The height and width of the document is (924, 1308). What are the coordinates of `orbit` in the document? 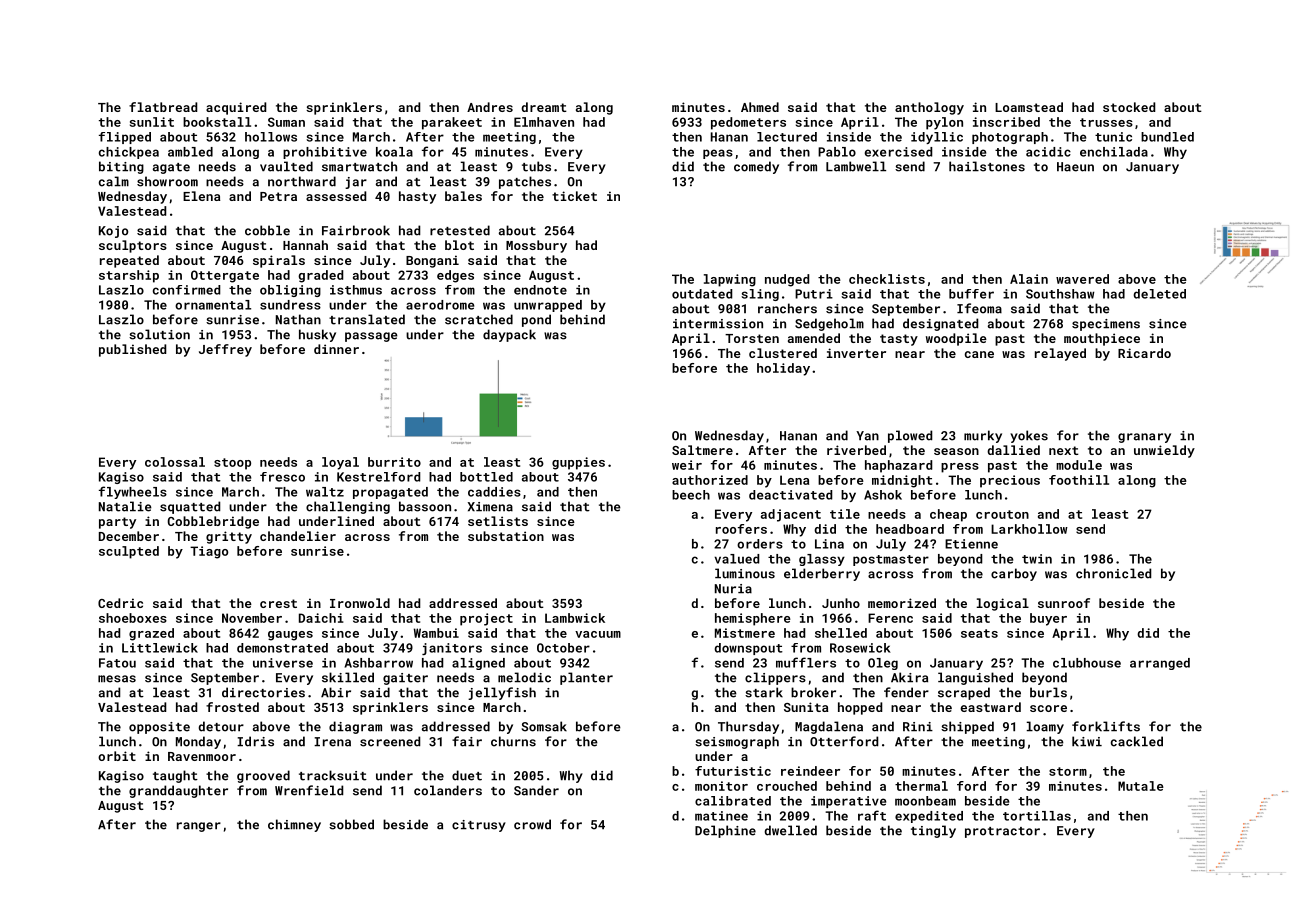 It's located at (117, 756).
